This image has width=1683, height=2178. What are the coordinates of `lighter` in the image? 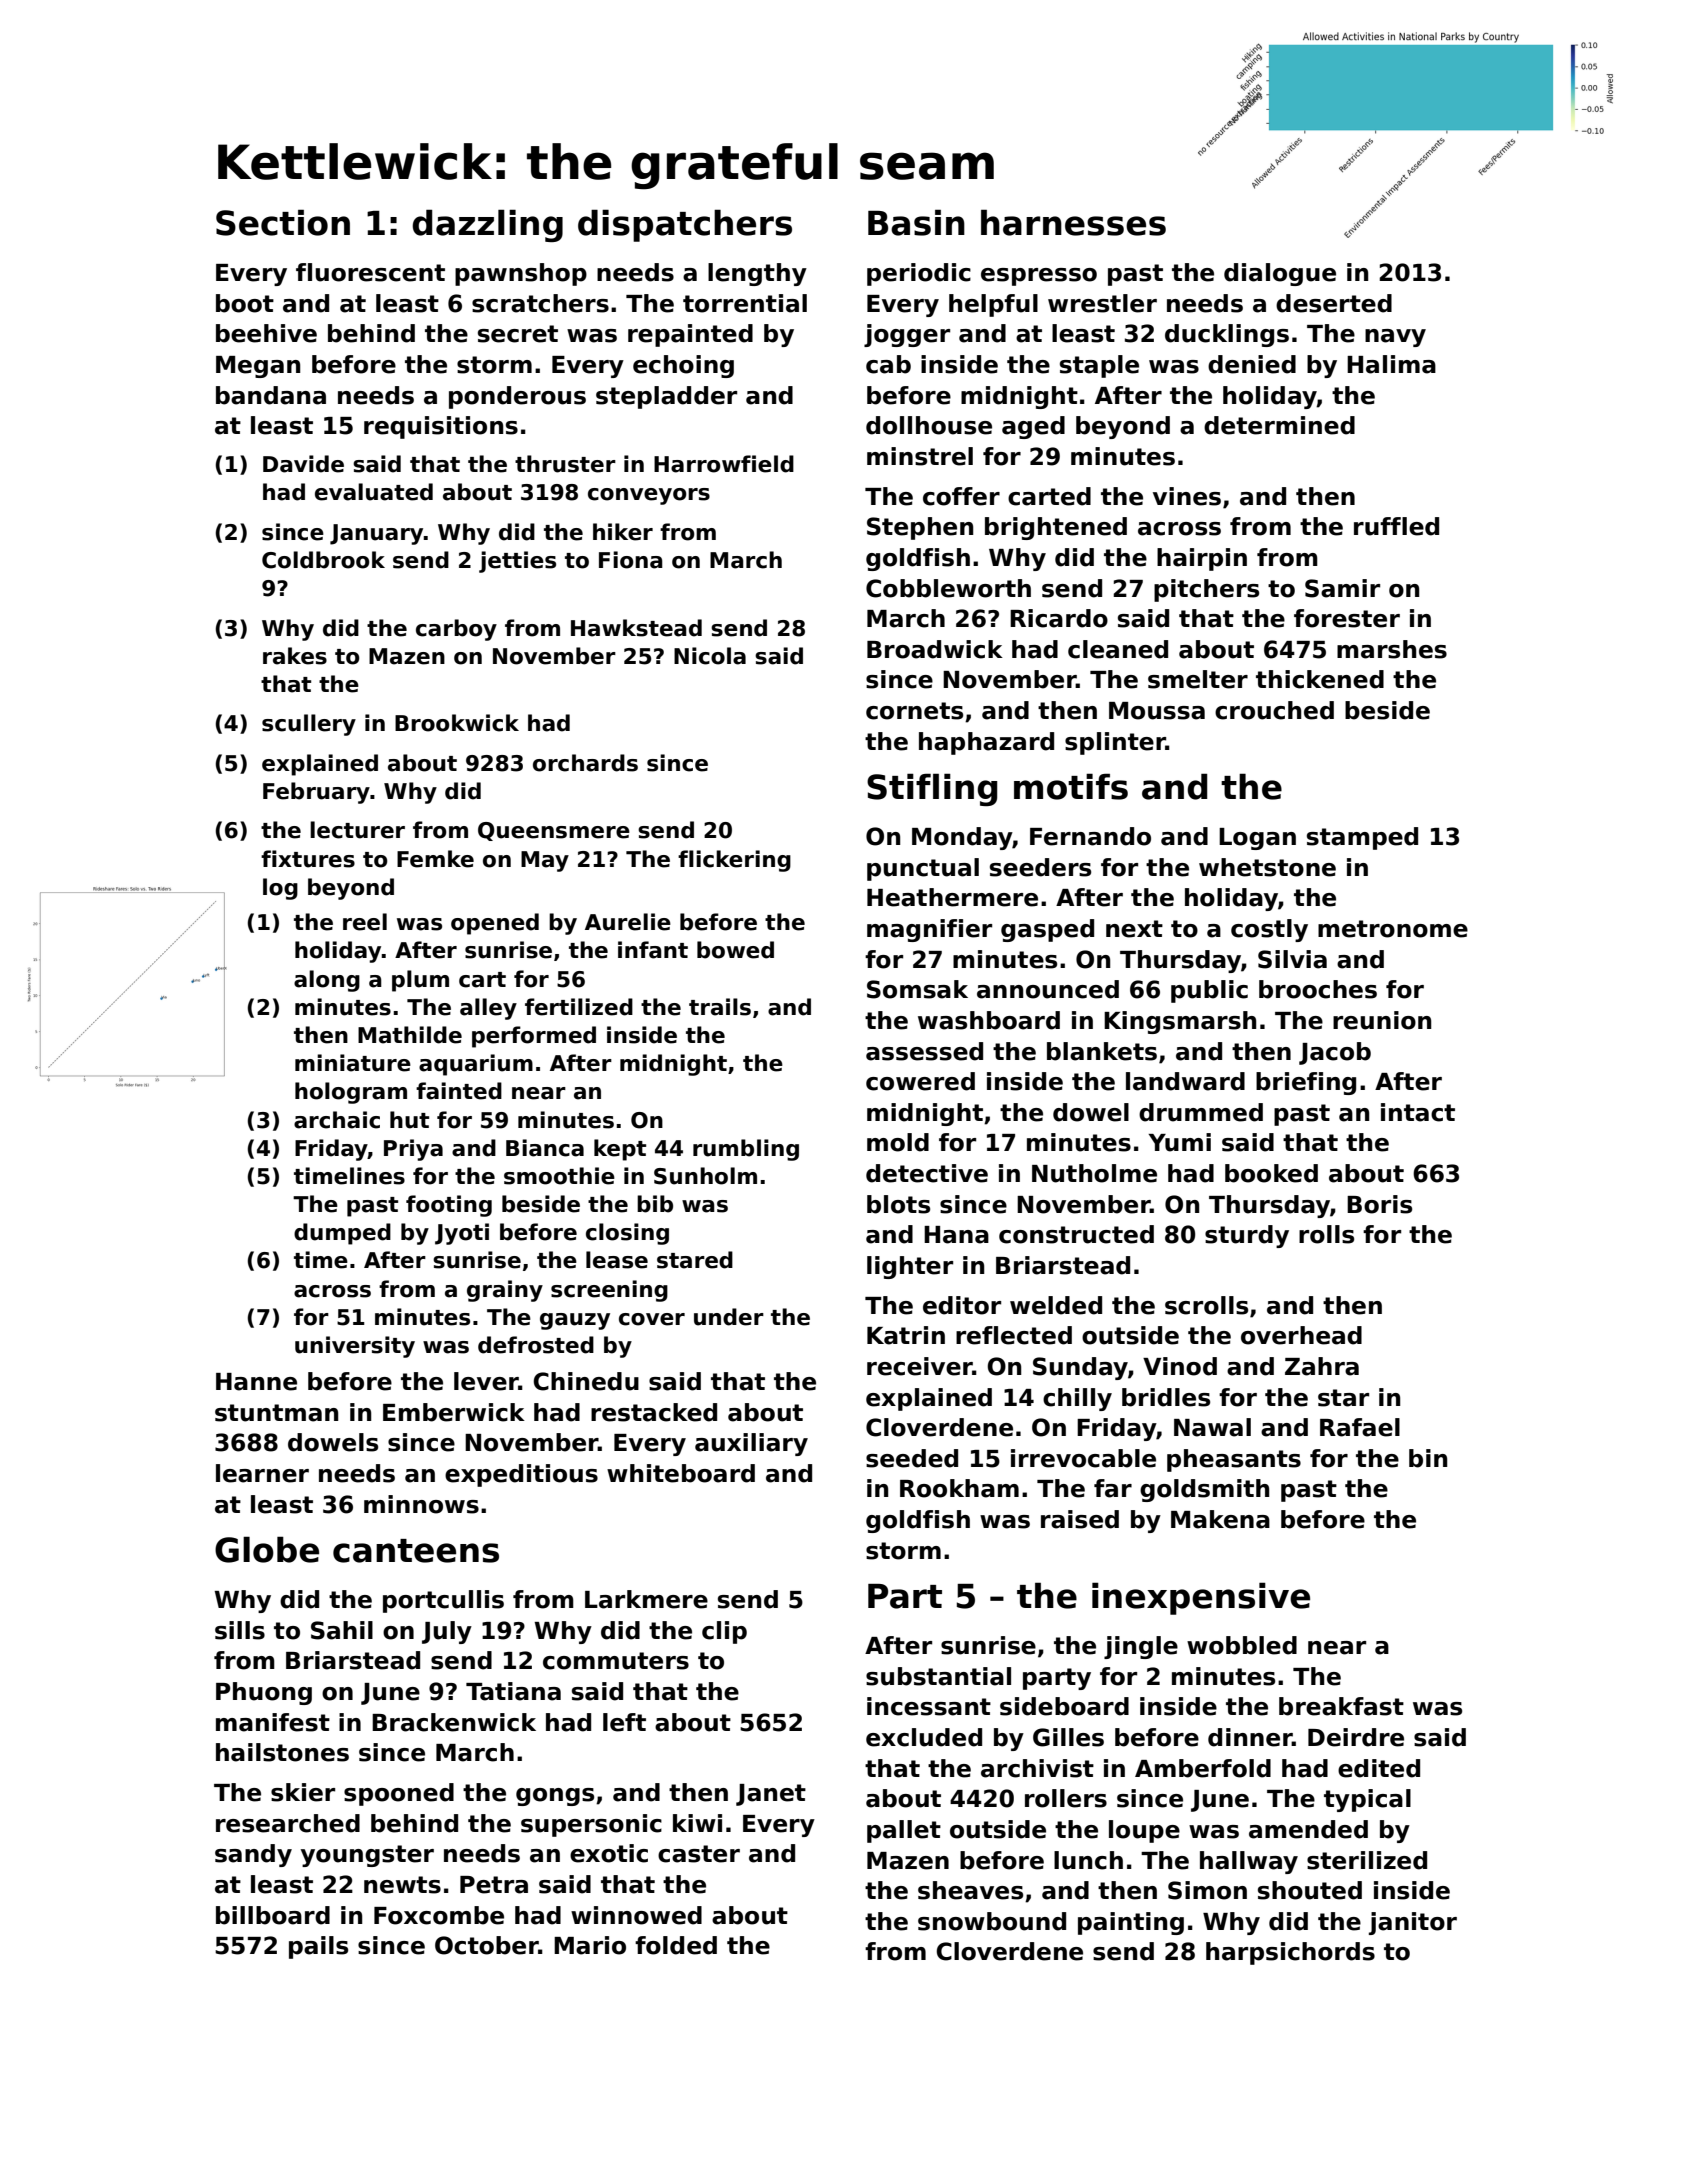 It's located at (910, 1267).
